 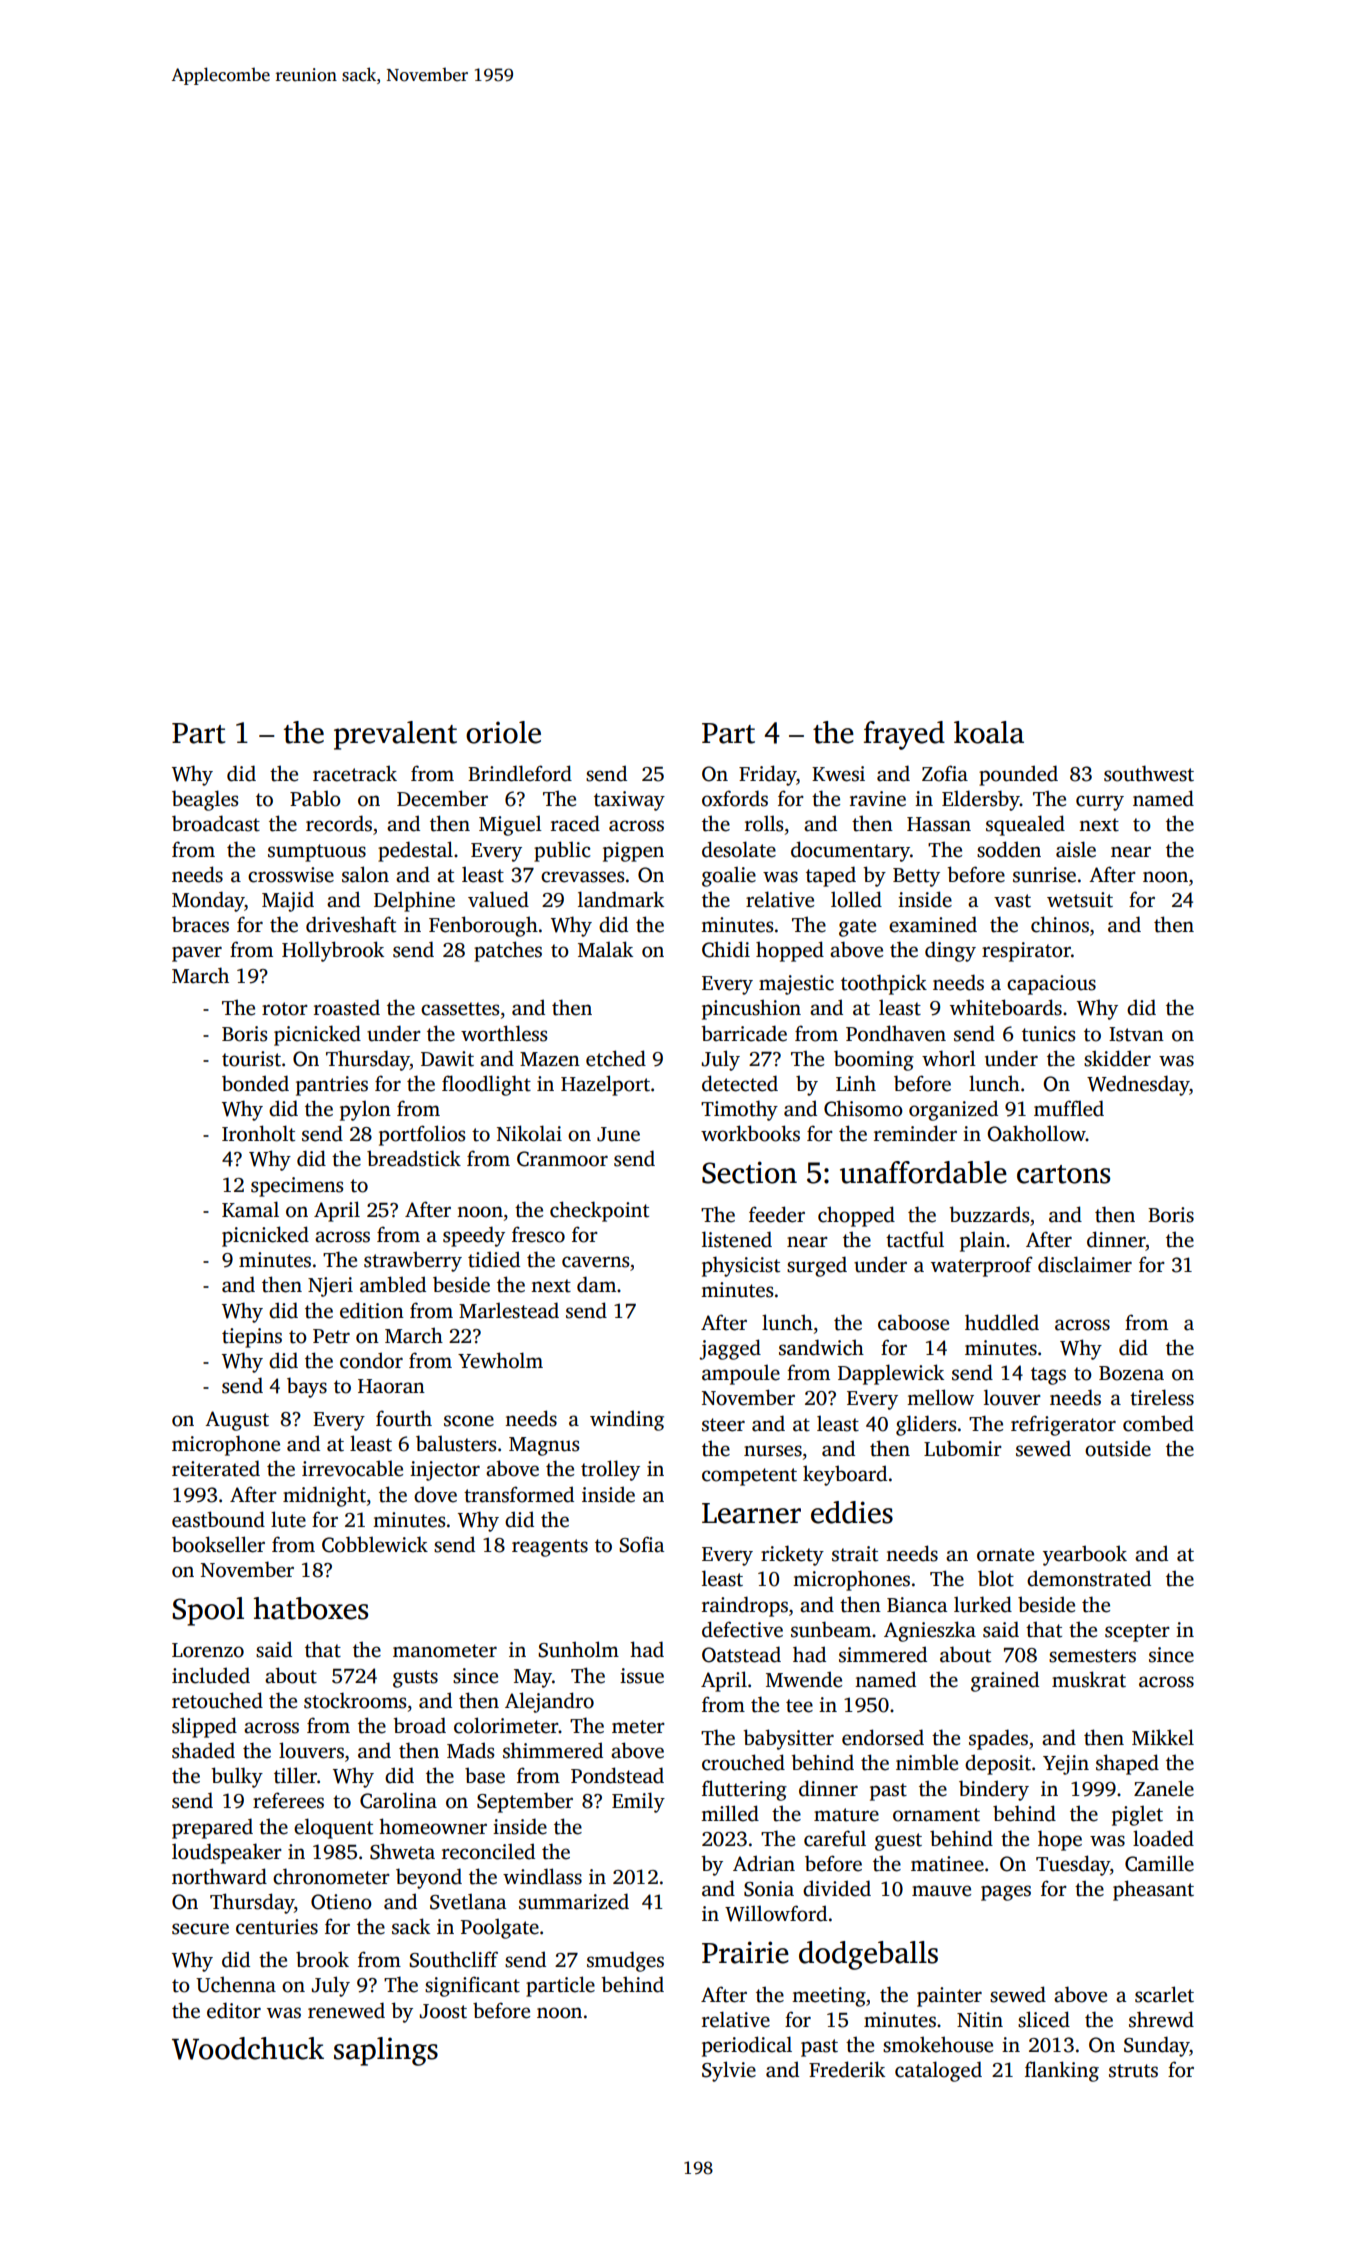 I want to click on wetsuit, so click(x=1080, y=900).
